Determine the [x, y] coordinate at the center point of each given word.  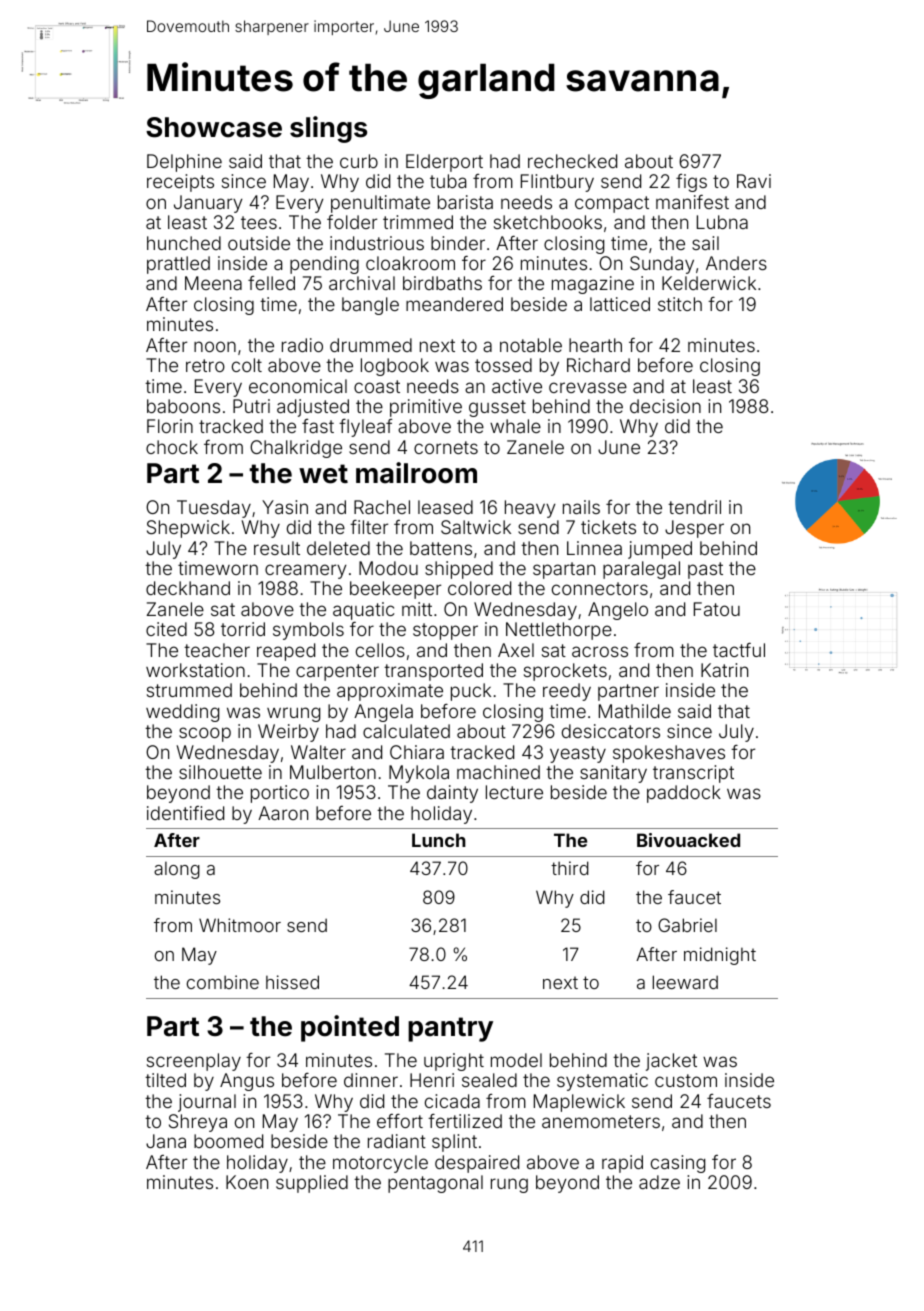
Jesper [694, 529]
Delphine [184, 163]
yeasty [578, 754]
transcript [693, 774]
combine [223, 982]
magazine [593, 285]
